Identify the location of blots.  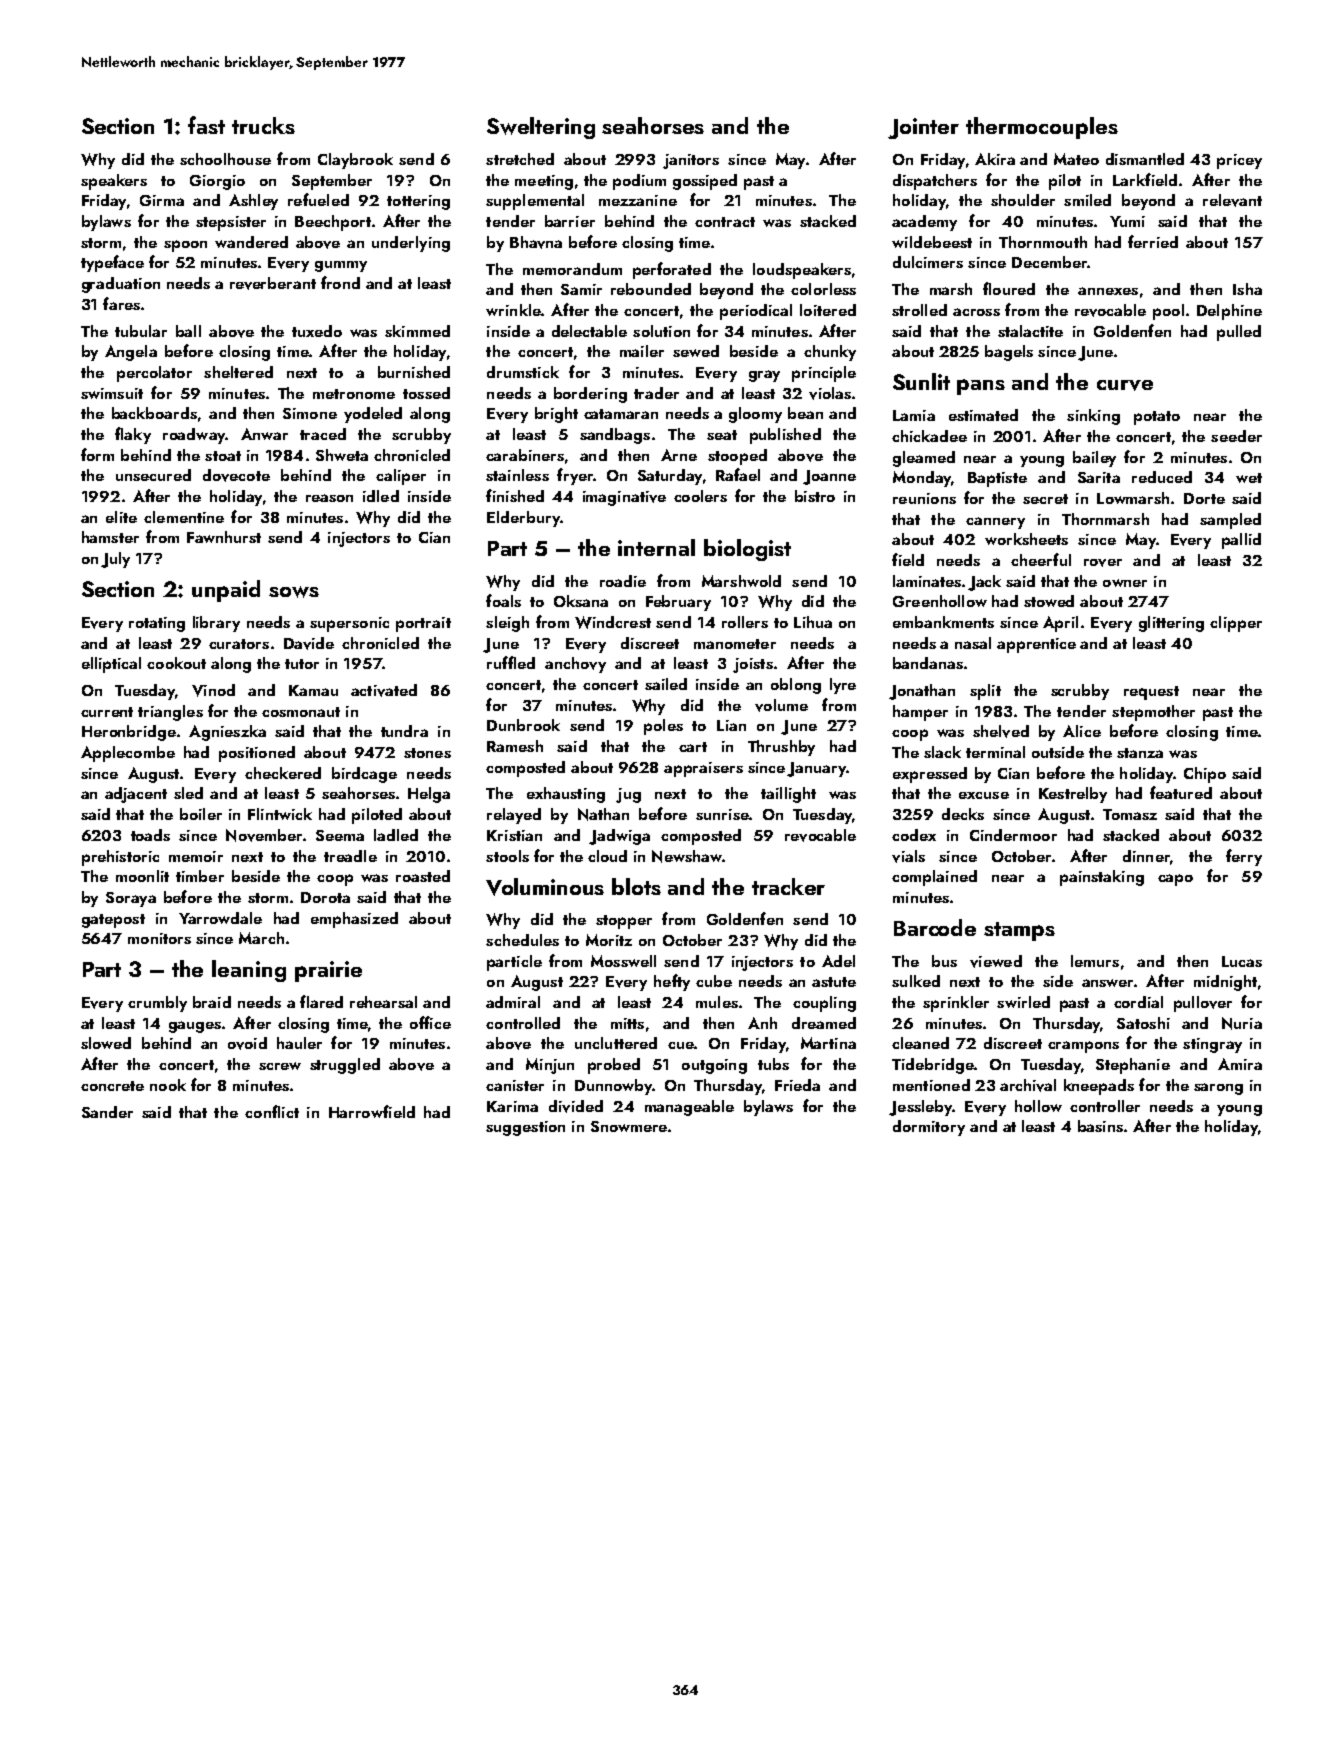
(636, 886).
